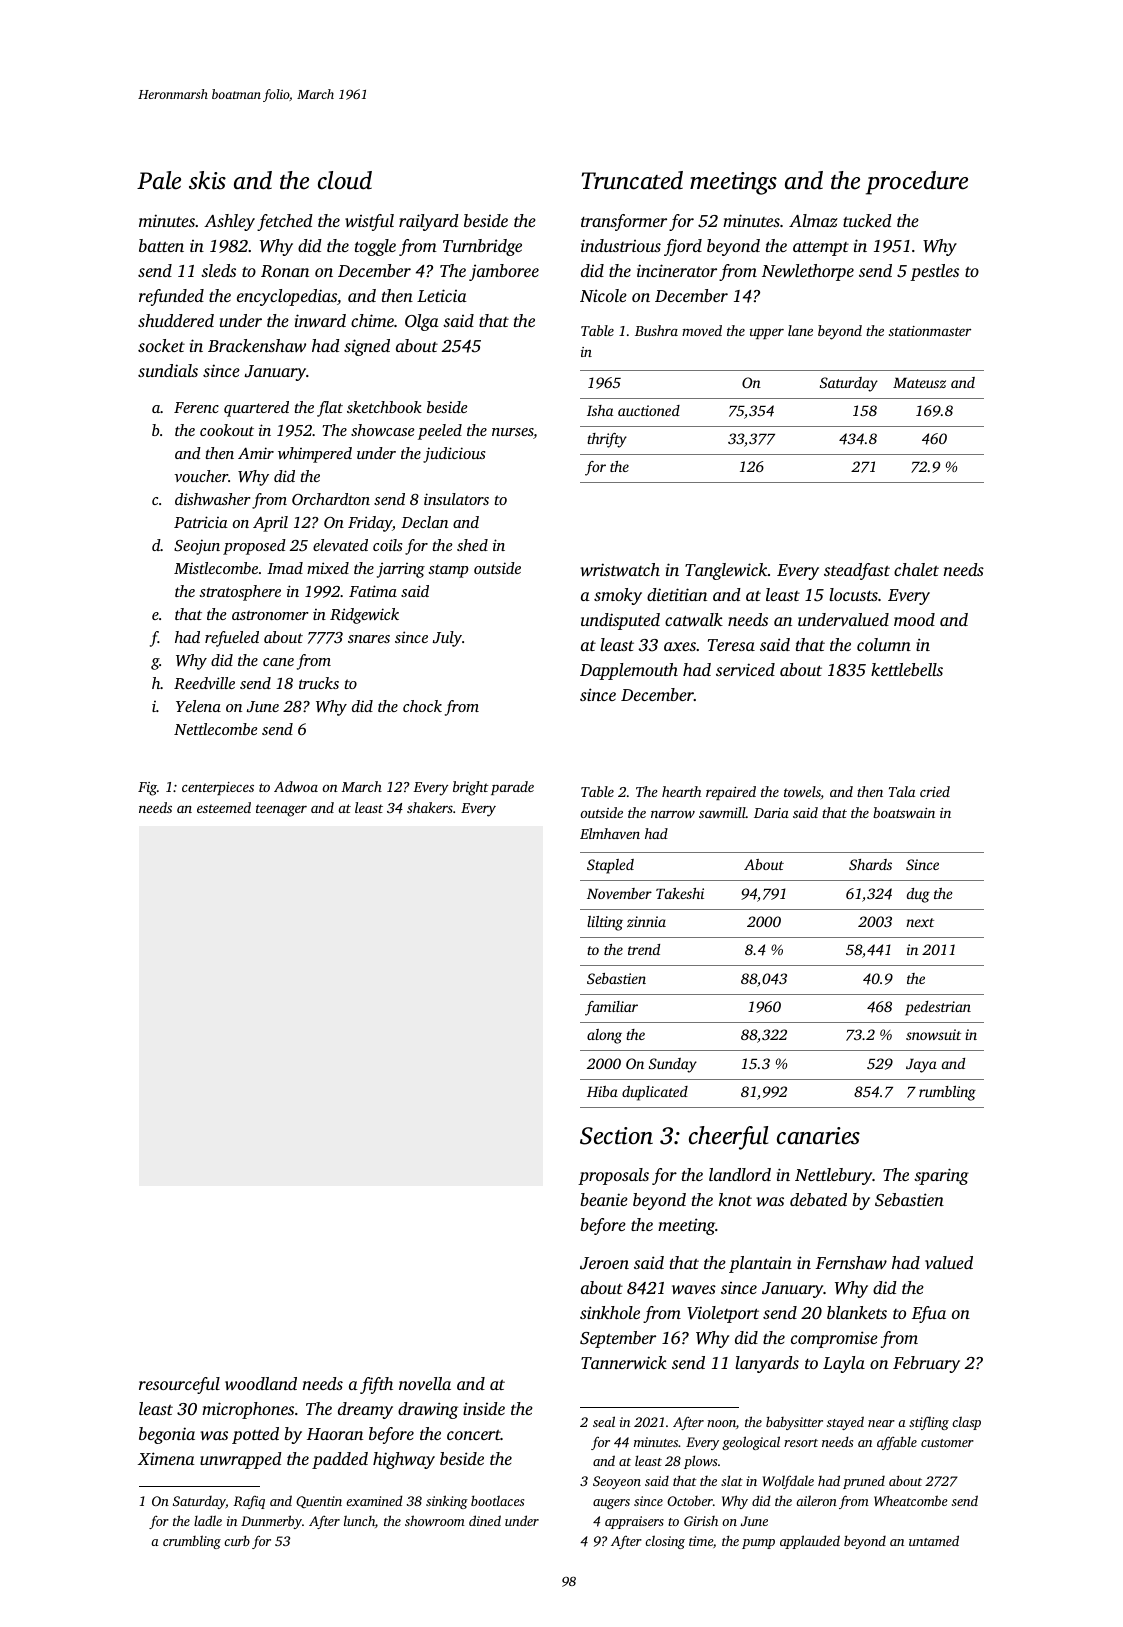  Describe the element at coordinates (916, 569) in the page. I see `chalet` at that location.
